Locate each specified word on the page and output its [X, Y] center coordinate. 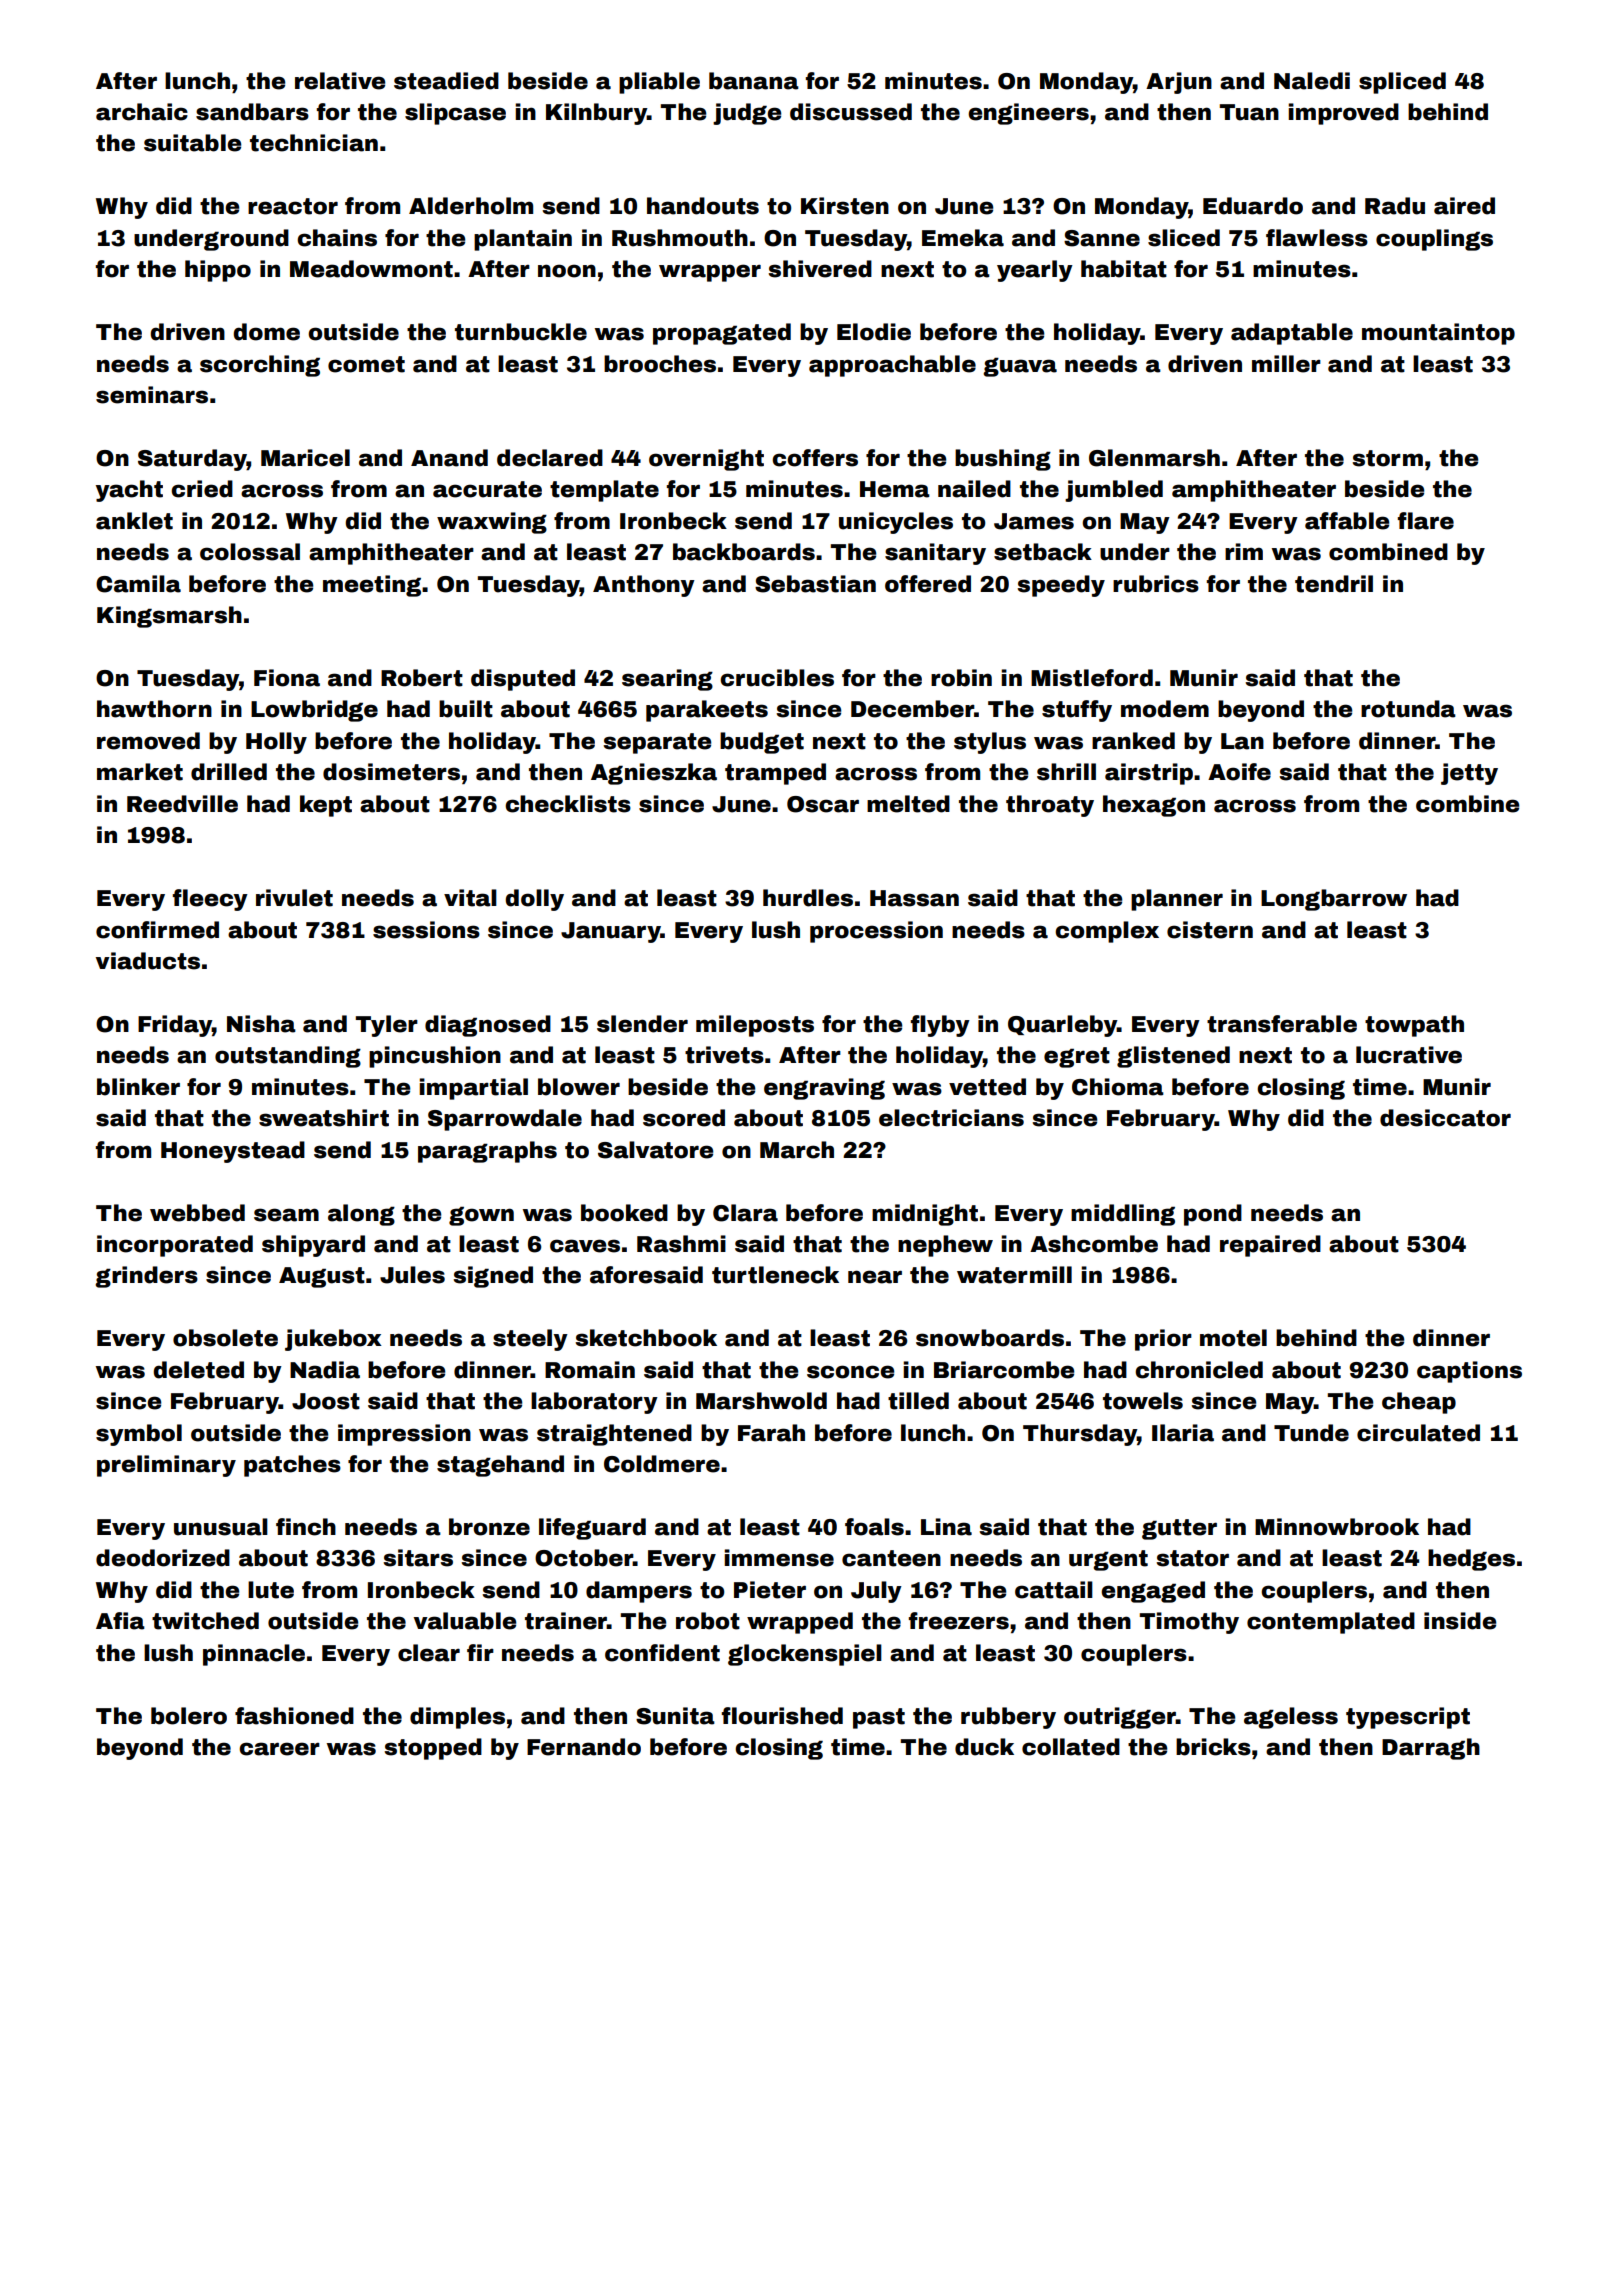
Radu [1395, 206]
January [611, 932]
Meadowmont [371, 269]
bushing [1003, 460]
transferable [1282, 1024]
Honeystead [233, 1152]
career [279, 1749]
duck [984, 1747]
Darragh [1431, 1749]
